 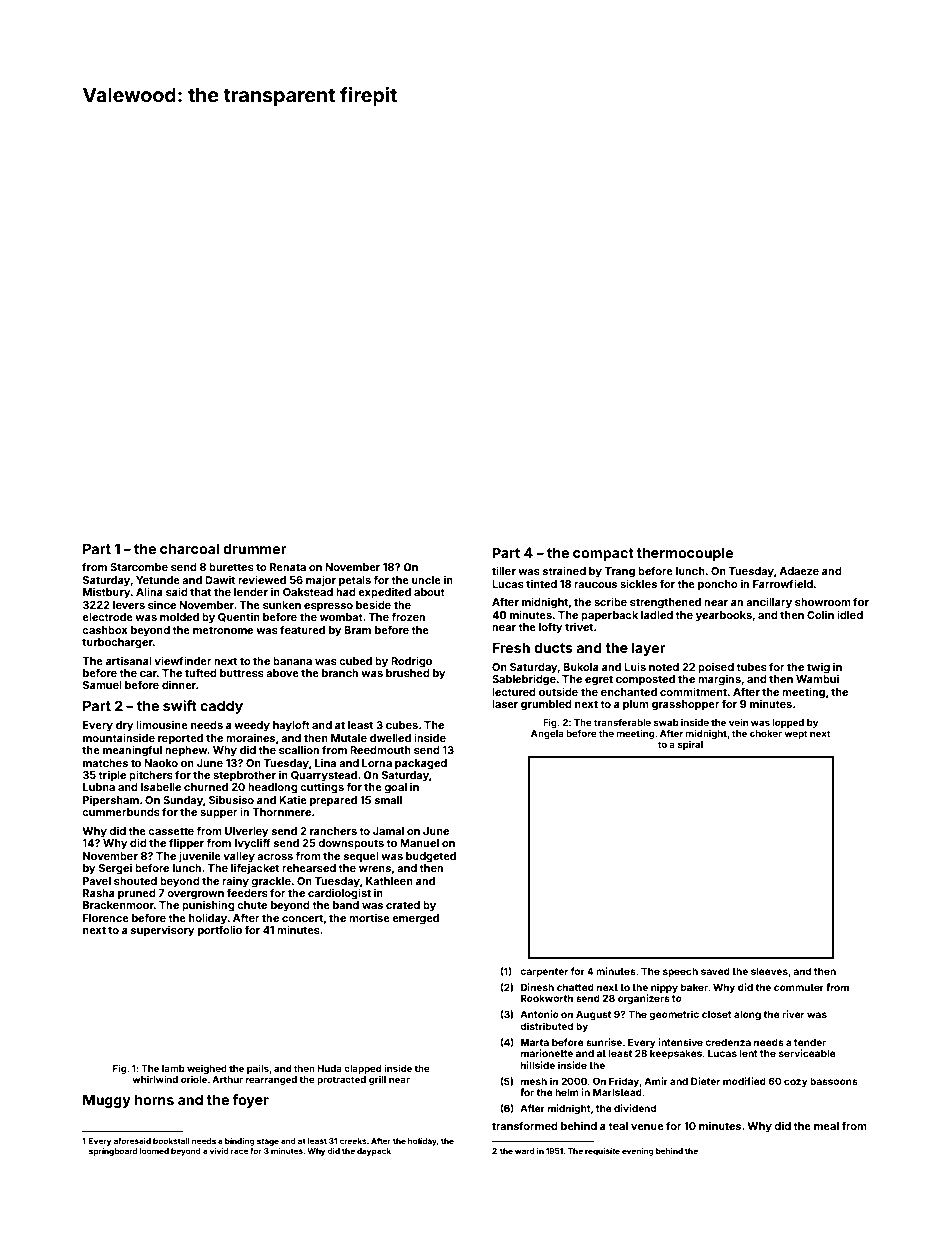 I want to click on commuter, so click(x=799, y=987).
